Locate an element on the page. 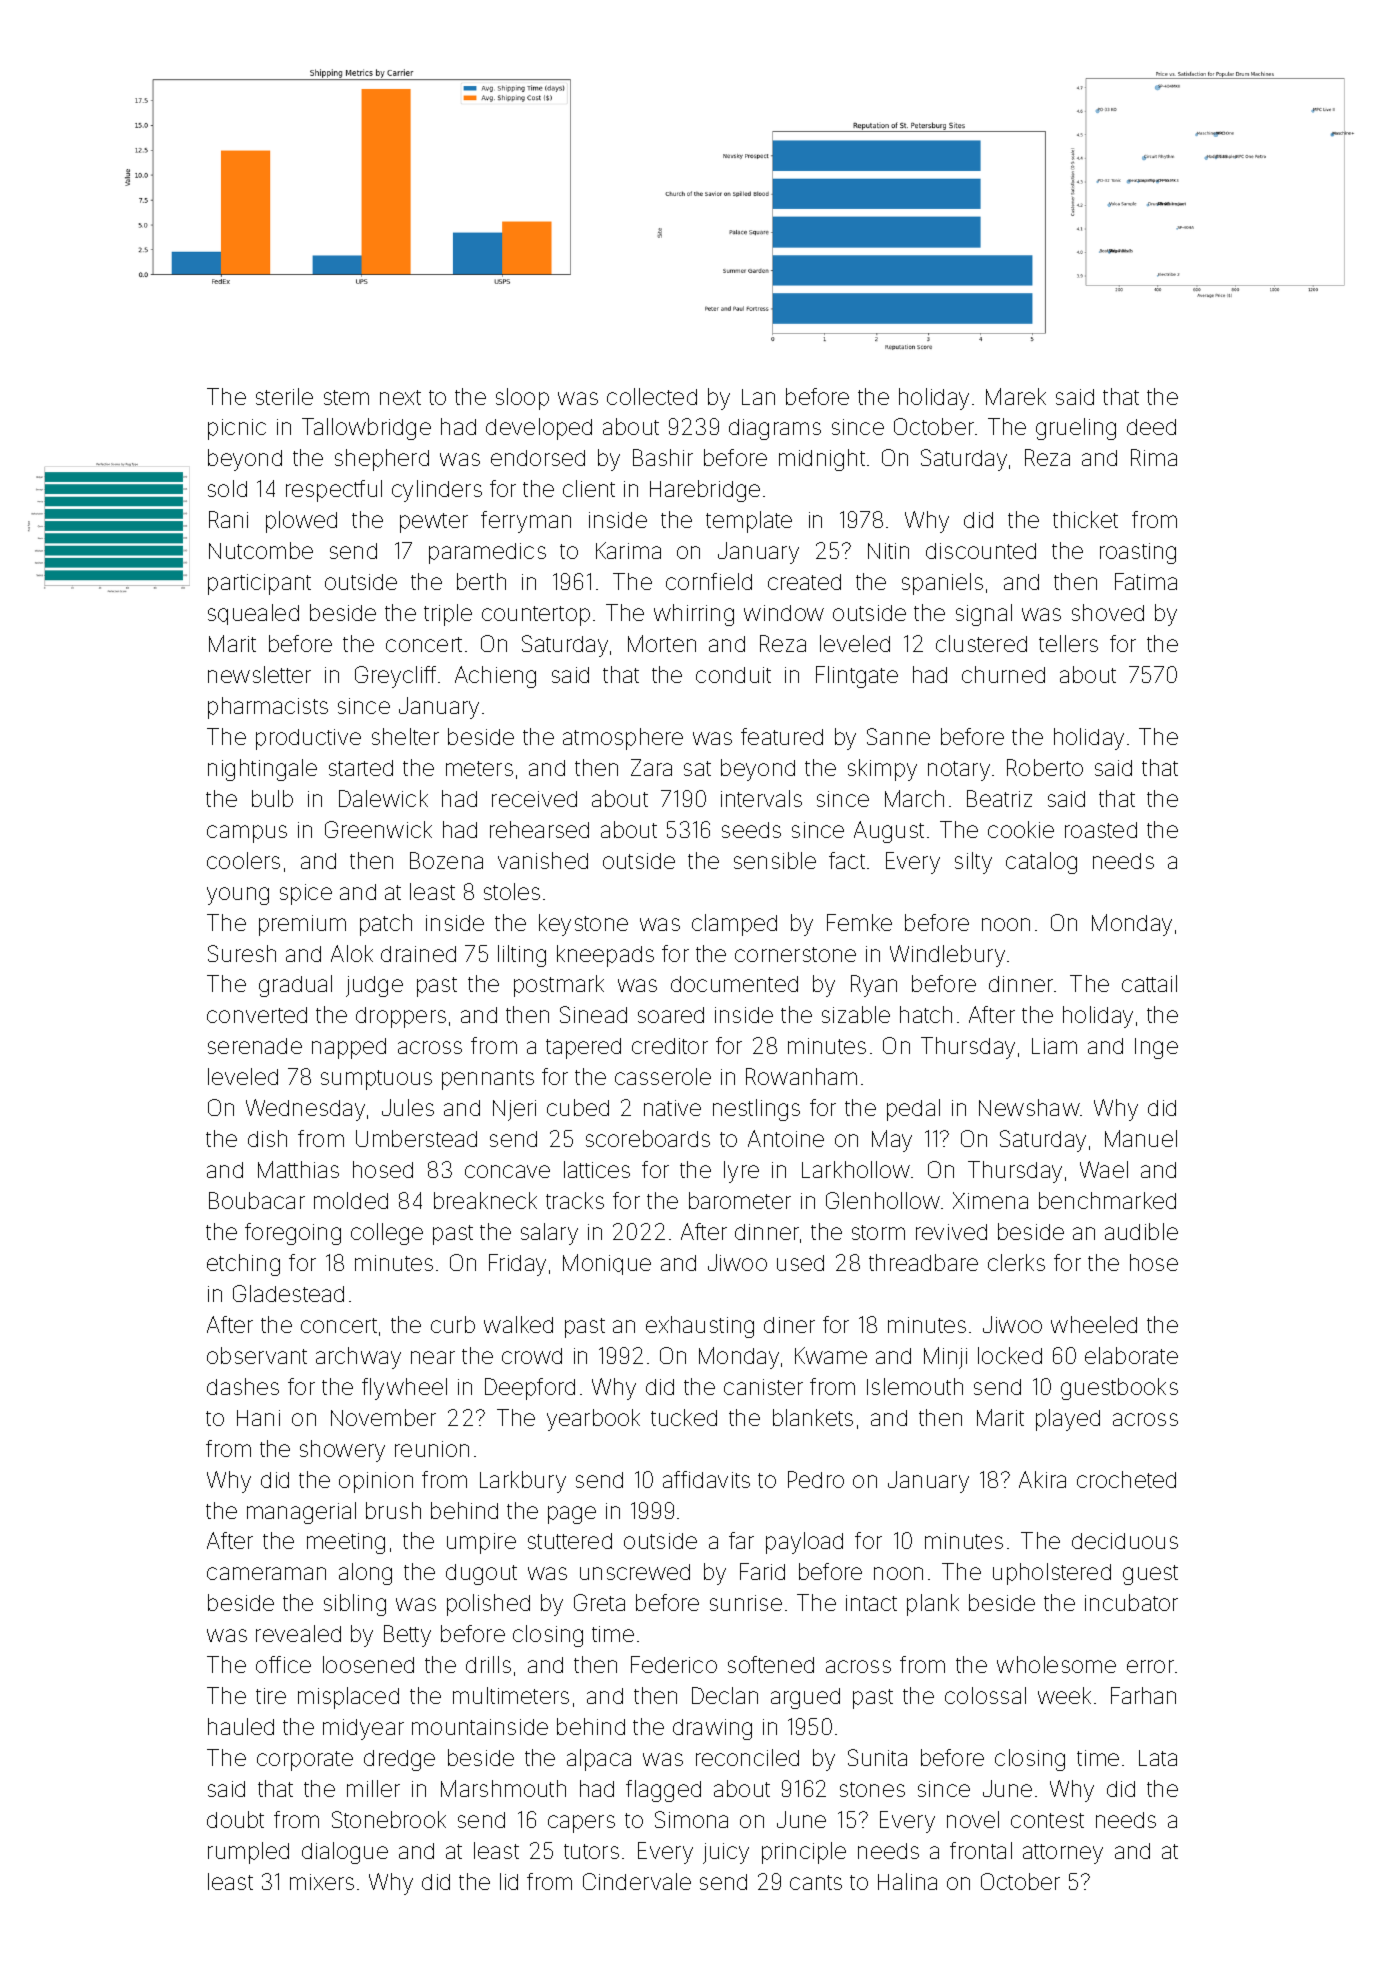 Image resolution: width=1386 pixels, height=1969 pixels. cattail is located at coordinates (1149, 983).
